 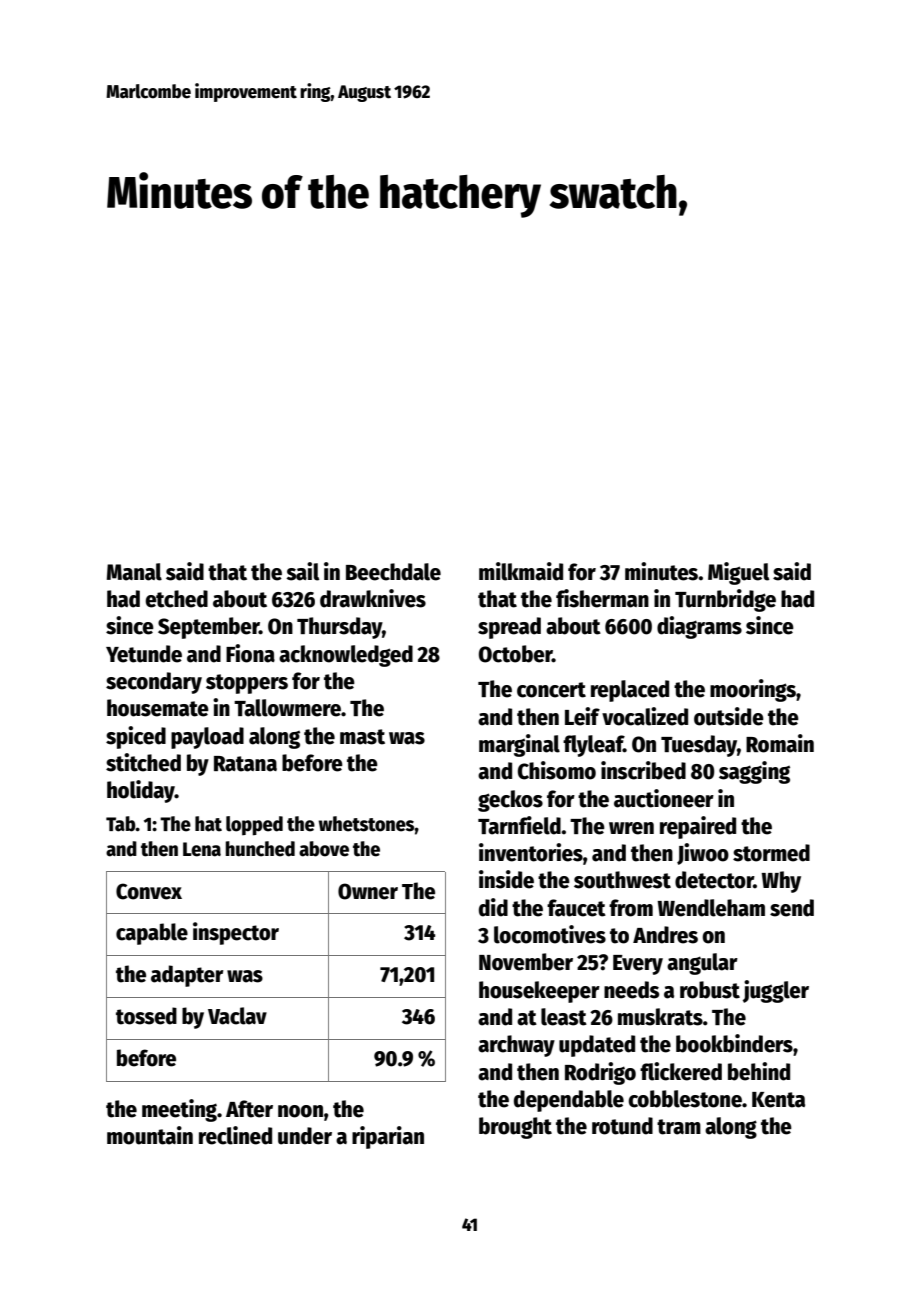 I want to click on sail, so click(x=302, y=571).
